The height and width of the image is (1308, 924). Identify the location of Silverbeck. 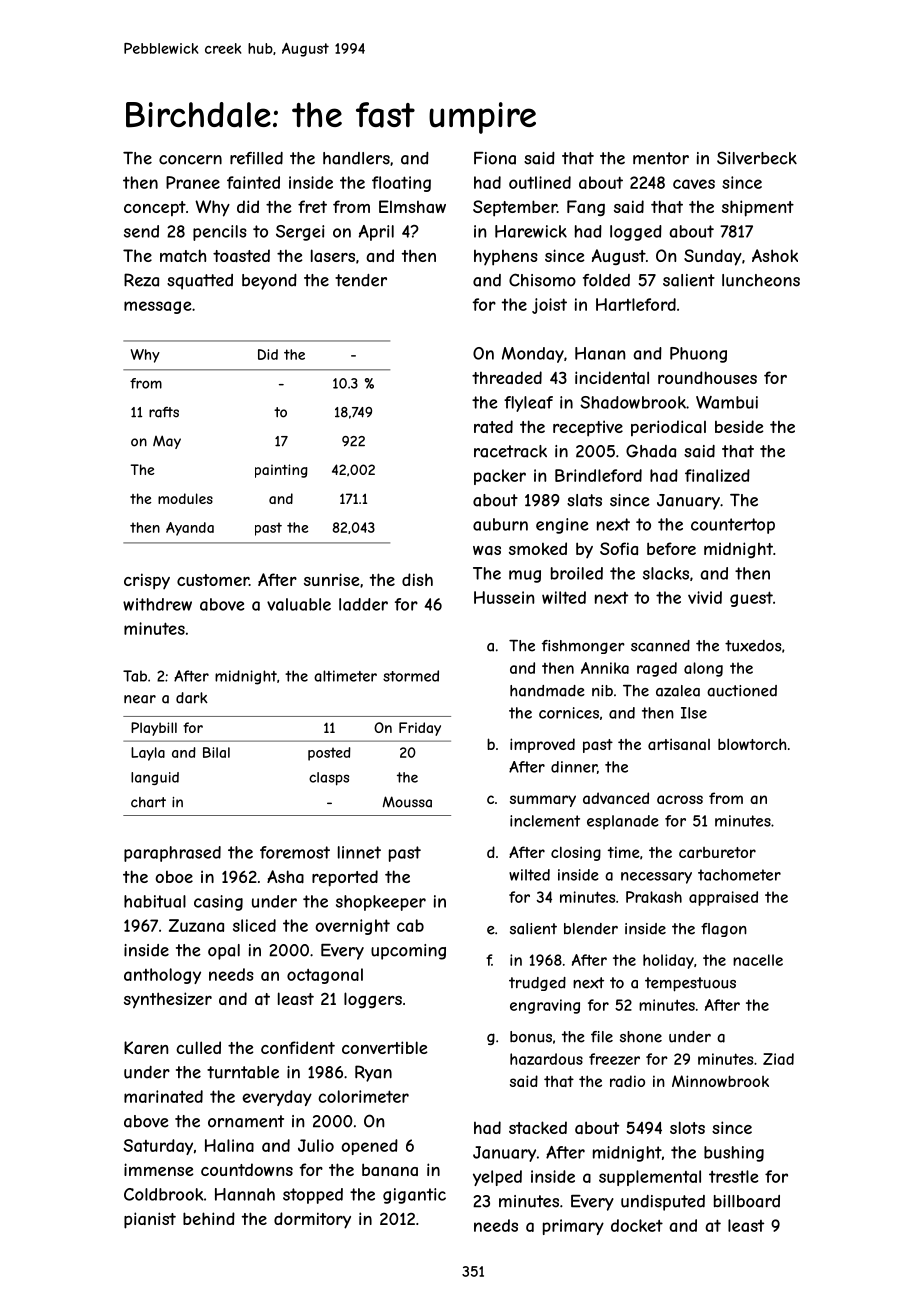
(757, 158).
